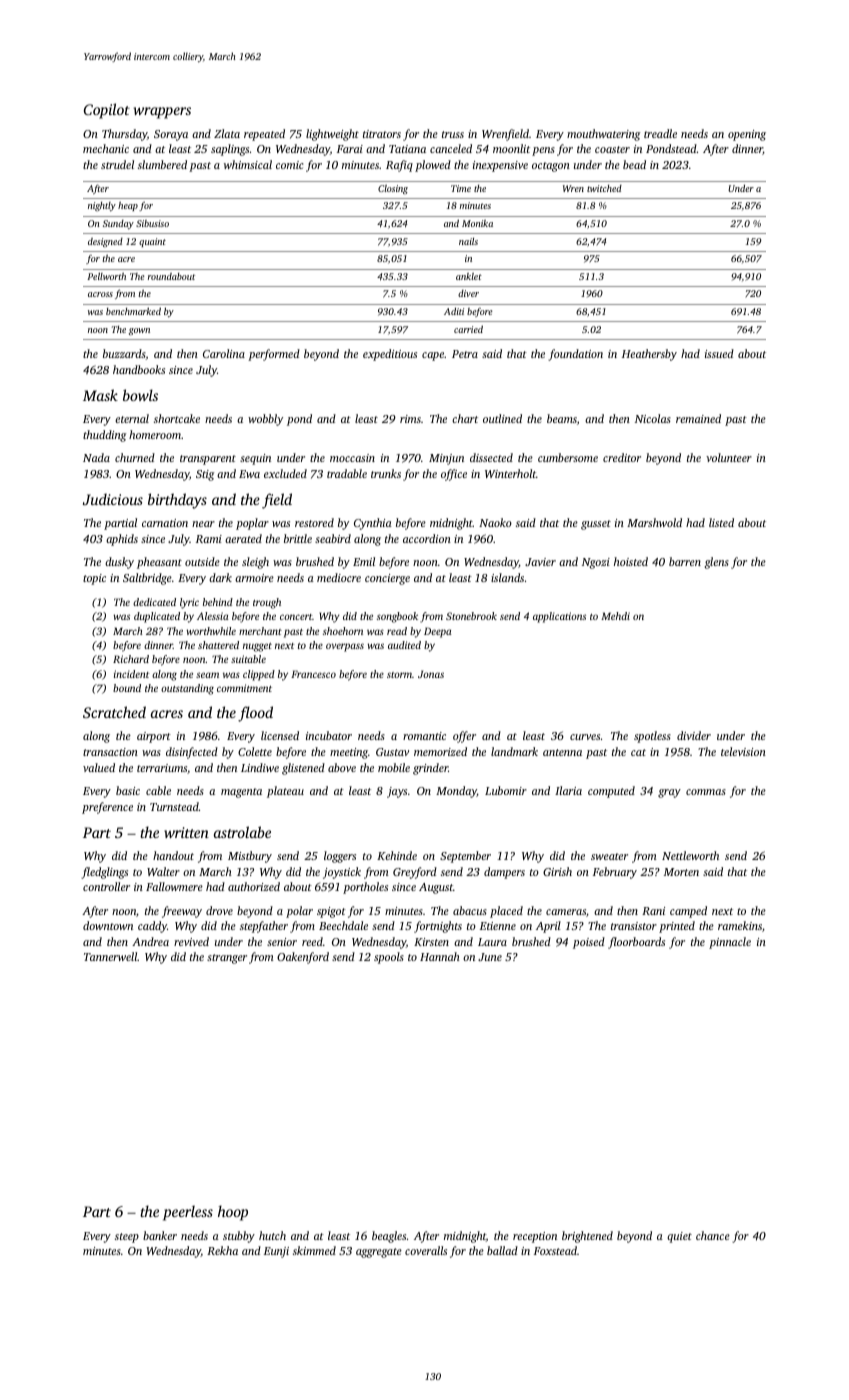 The image size is (849, 1400). What do you see at coordinates (679, 1237) in the page?
I see `quiet` at bounding box center [679, 1237].
